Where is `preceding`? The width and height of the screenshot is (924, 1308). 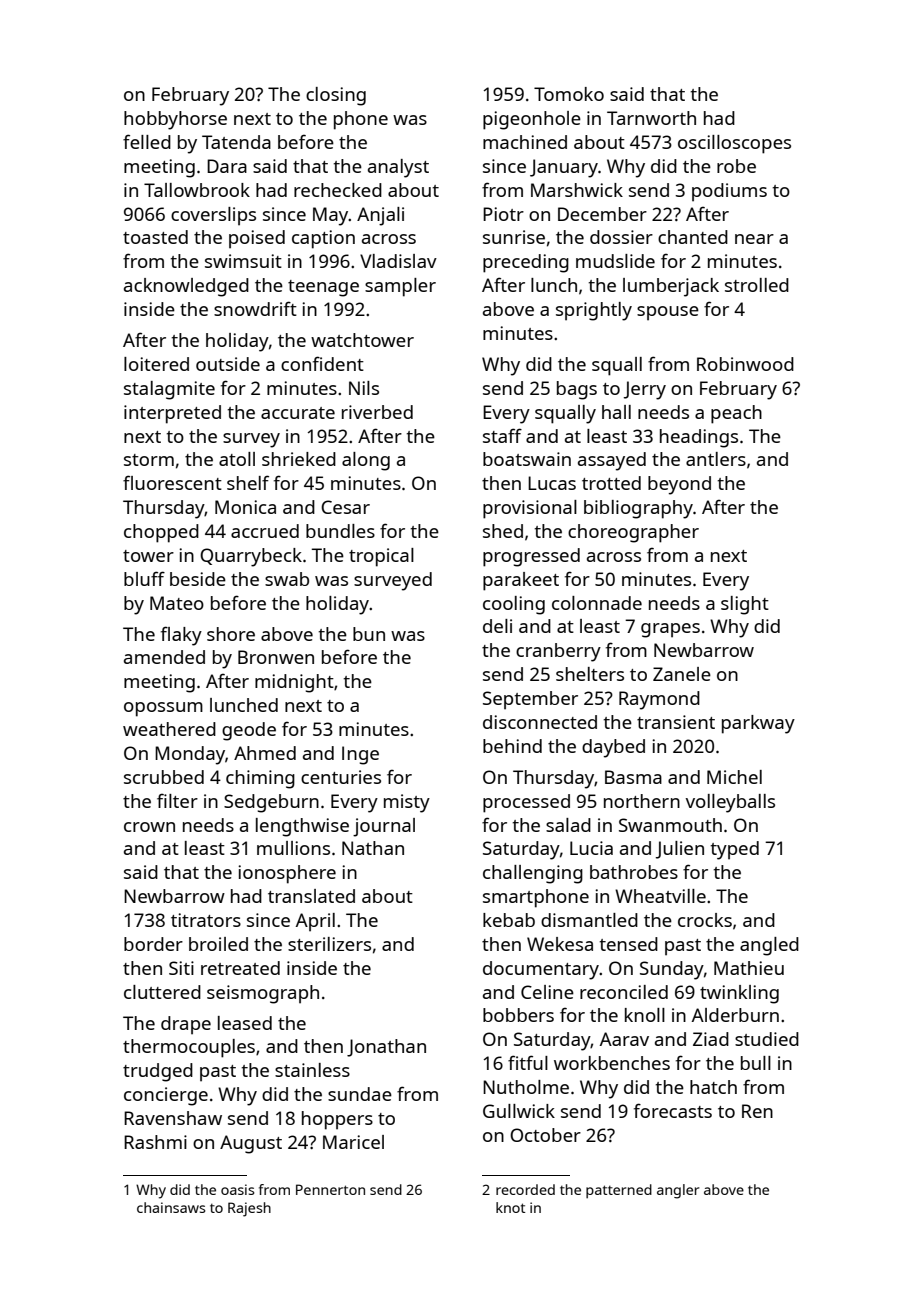 preceding is located at coordinates (526, 263).
